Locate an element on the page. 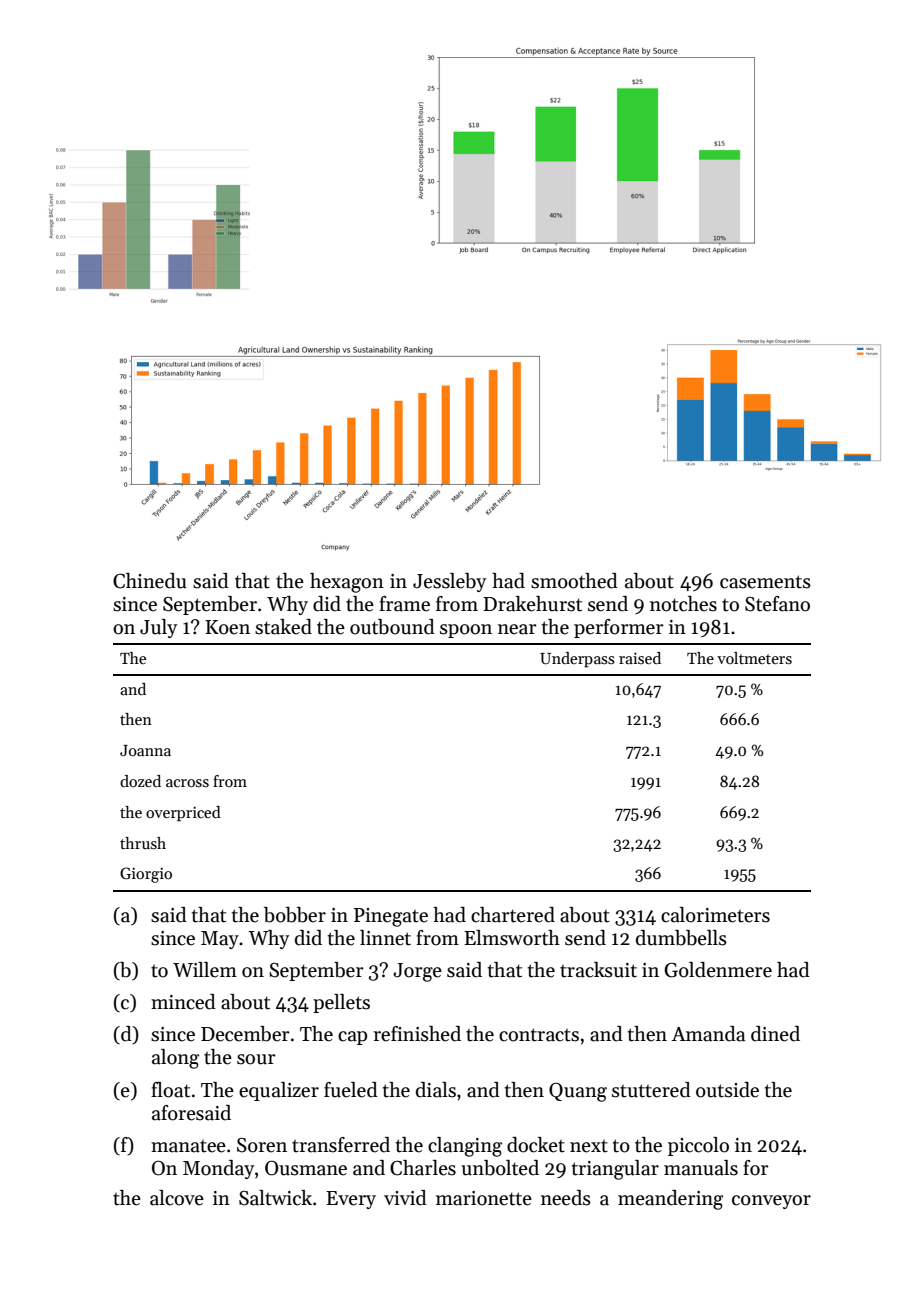  Koen is located at coordinates (227, 627).
